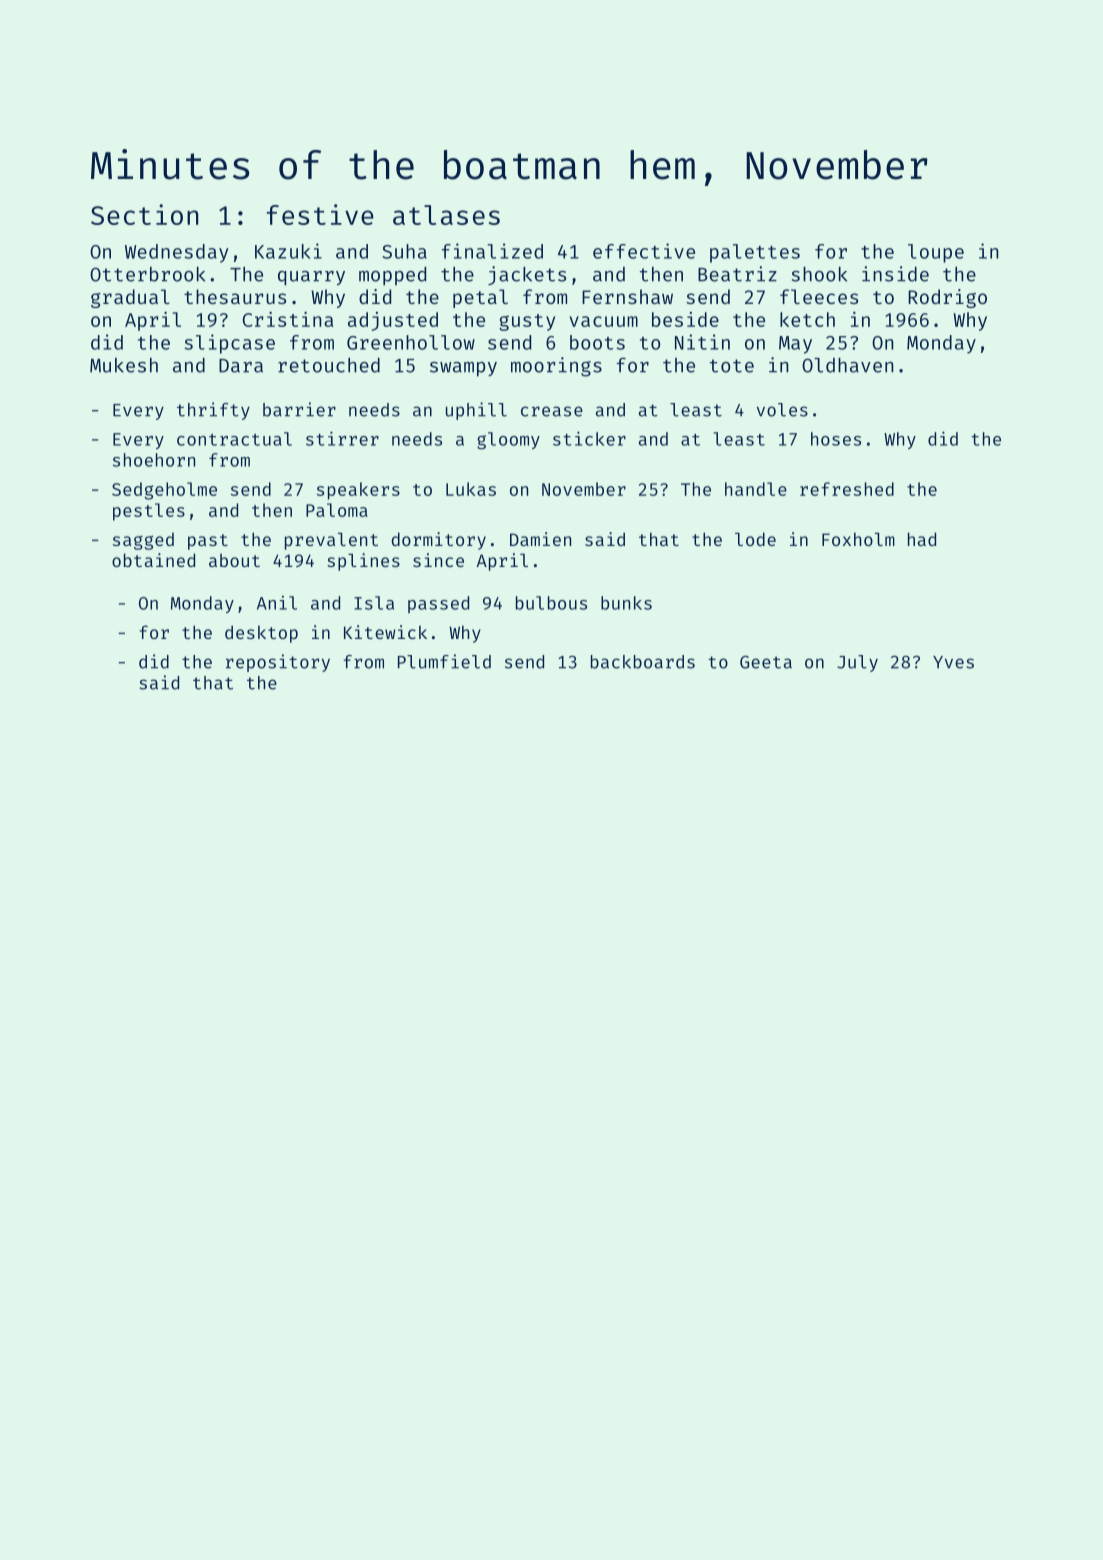 This image has width=1103, height=1560. I want to click on gloomy, so click(508, 441).
